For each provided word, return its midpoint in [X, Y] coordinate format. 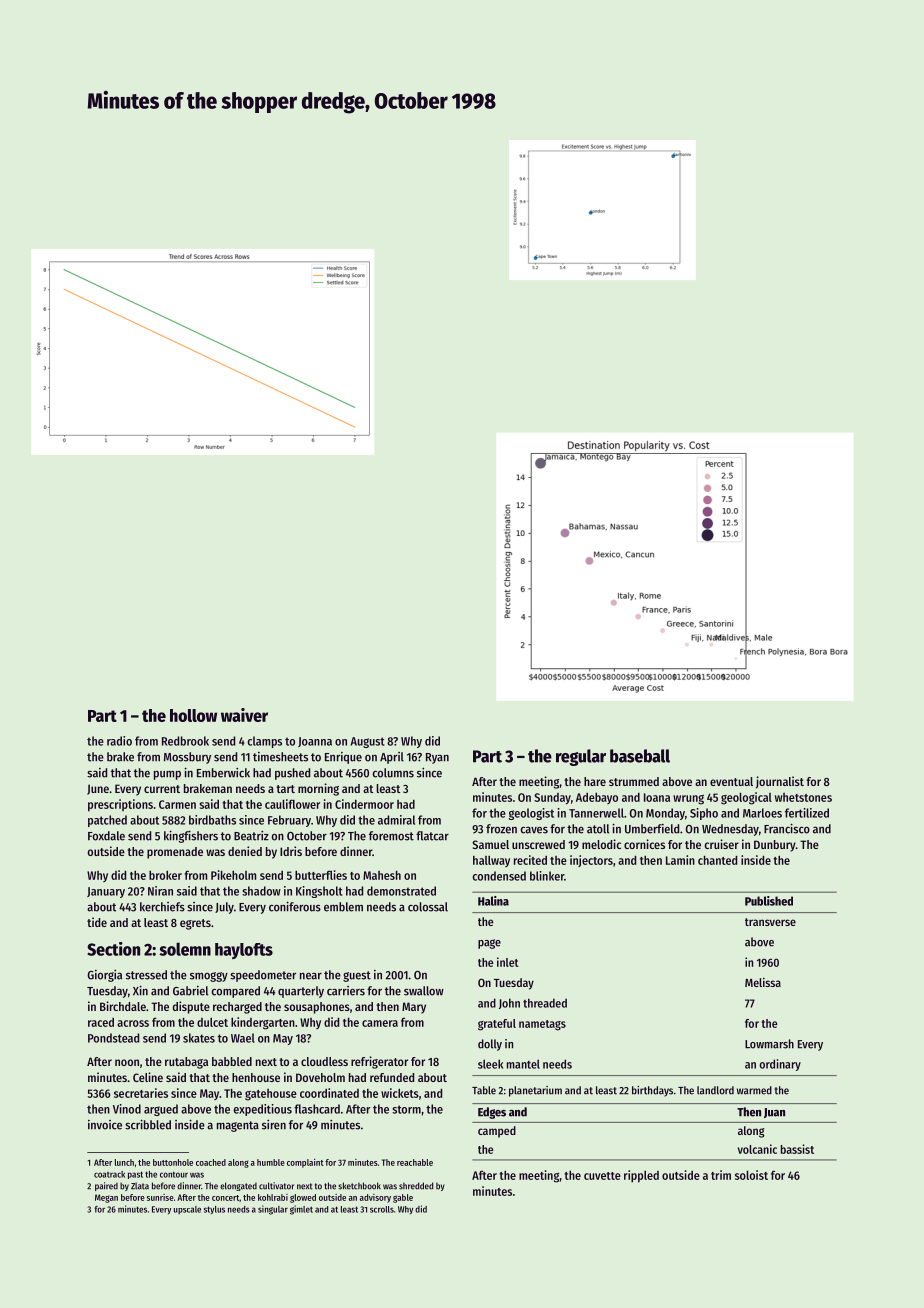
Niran [160, 891]
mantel [523, 1064]
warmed [754, 1090]
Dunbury [775, 846]
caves [534, 830]
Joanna [315, 742]
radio [119, 741]
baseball [640, 756]
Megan [106, 1198]
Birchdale [123, 1006]
